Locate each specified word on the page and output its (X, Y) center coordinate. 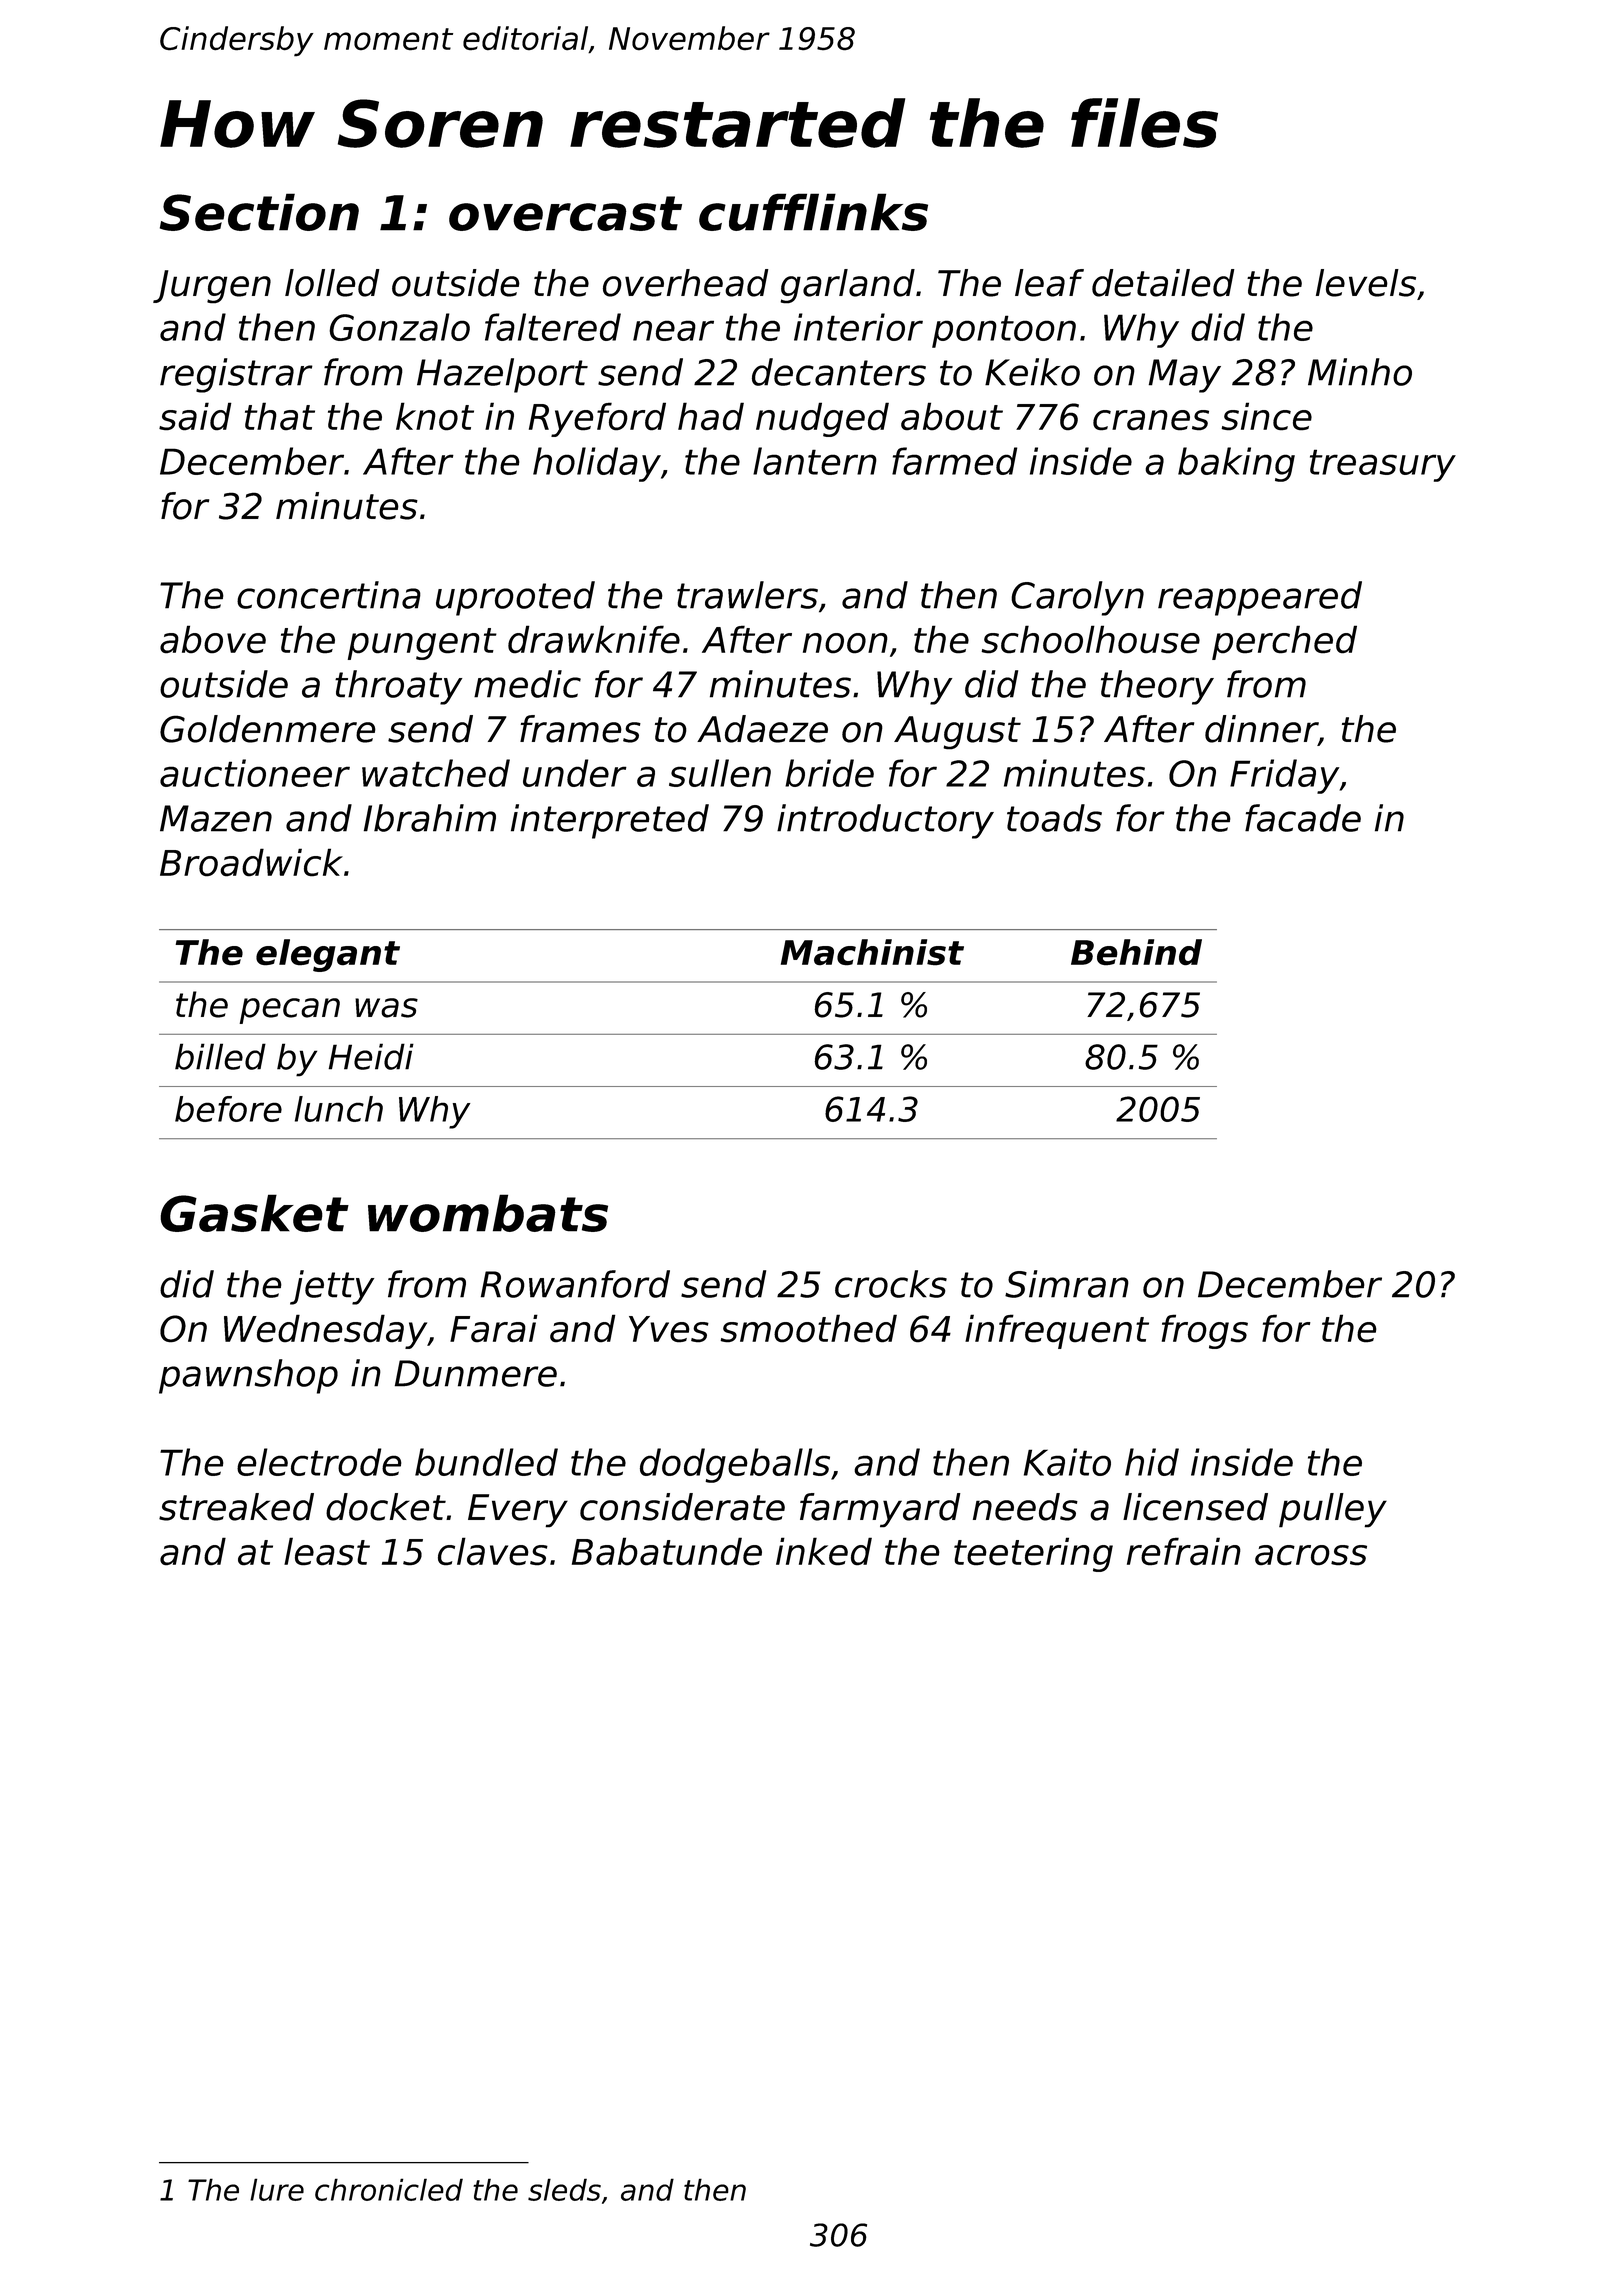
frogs (1205, 1331)
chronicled (389, 2189)
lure (277, 2189)
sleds (564, 2189)
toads (1054, 818)
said (195, 416)
